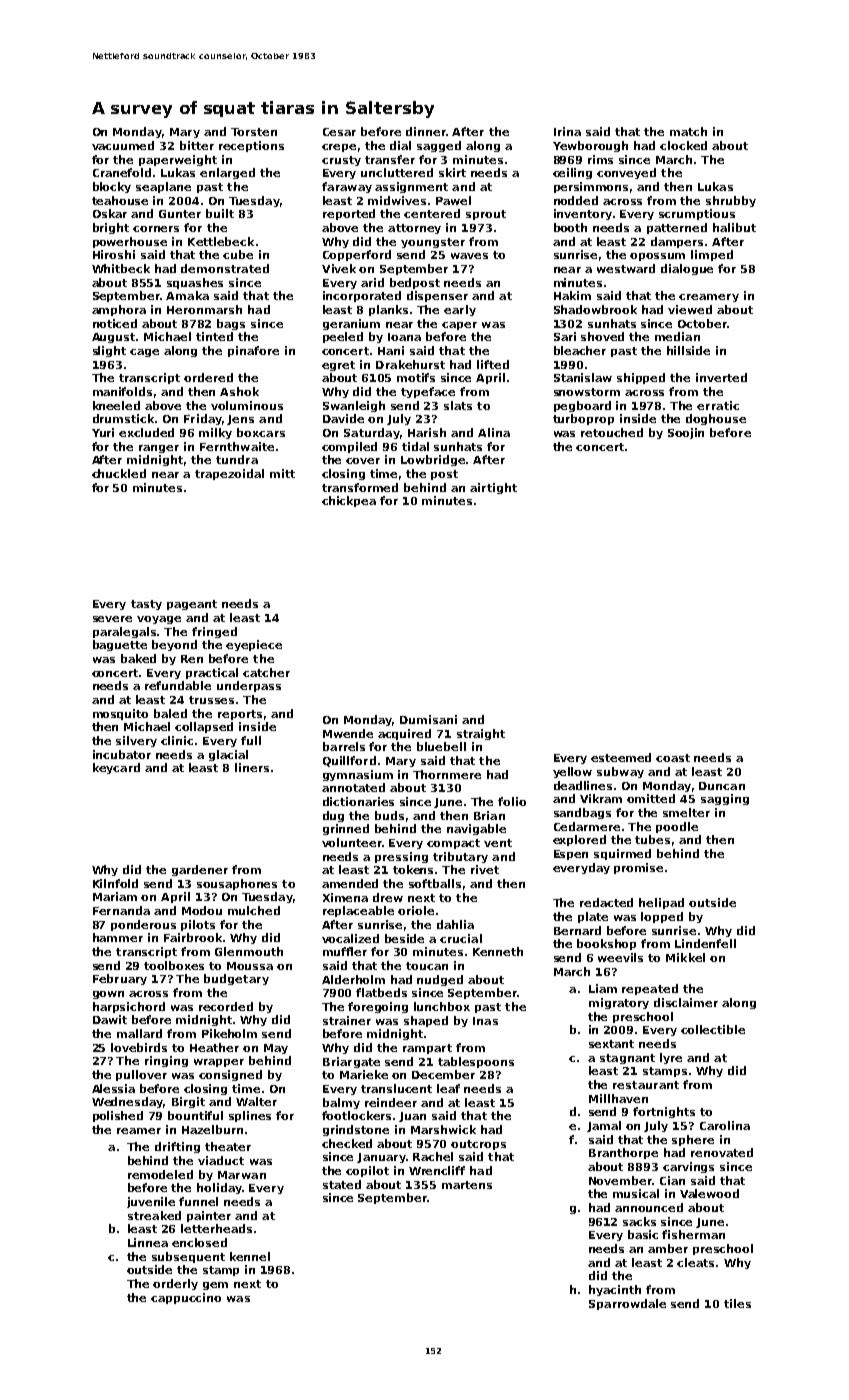  Describe the element at coordinates (215, 1286) in the document. I see `gem` at that location.
